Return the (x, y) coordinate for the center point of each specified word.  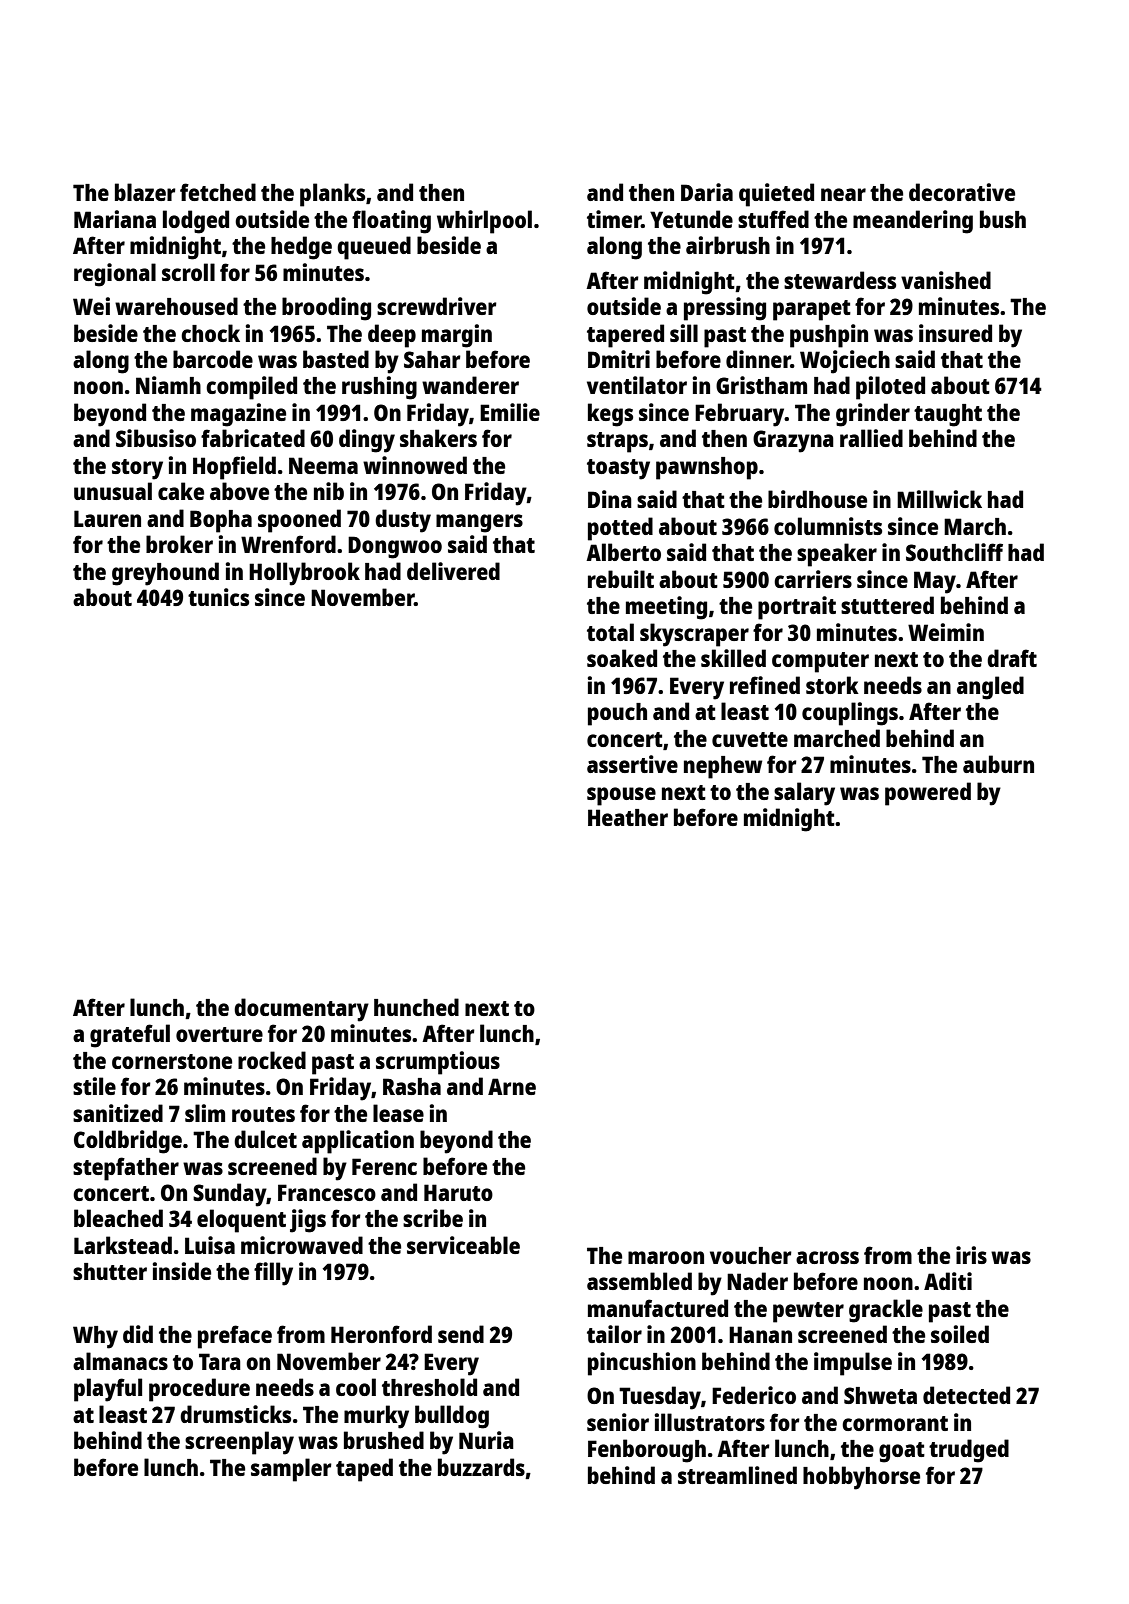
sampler (291, 1470)
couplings (850, 714)
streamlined (737, 1475)
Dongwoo (395, 547)
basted (336, 359)
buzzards (481, 1467)
